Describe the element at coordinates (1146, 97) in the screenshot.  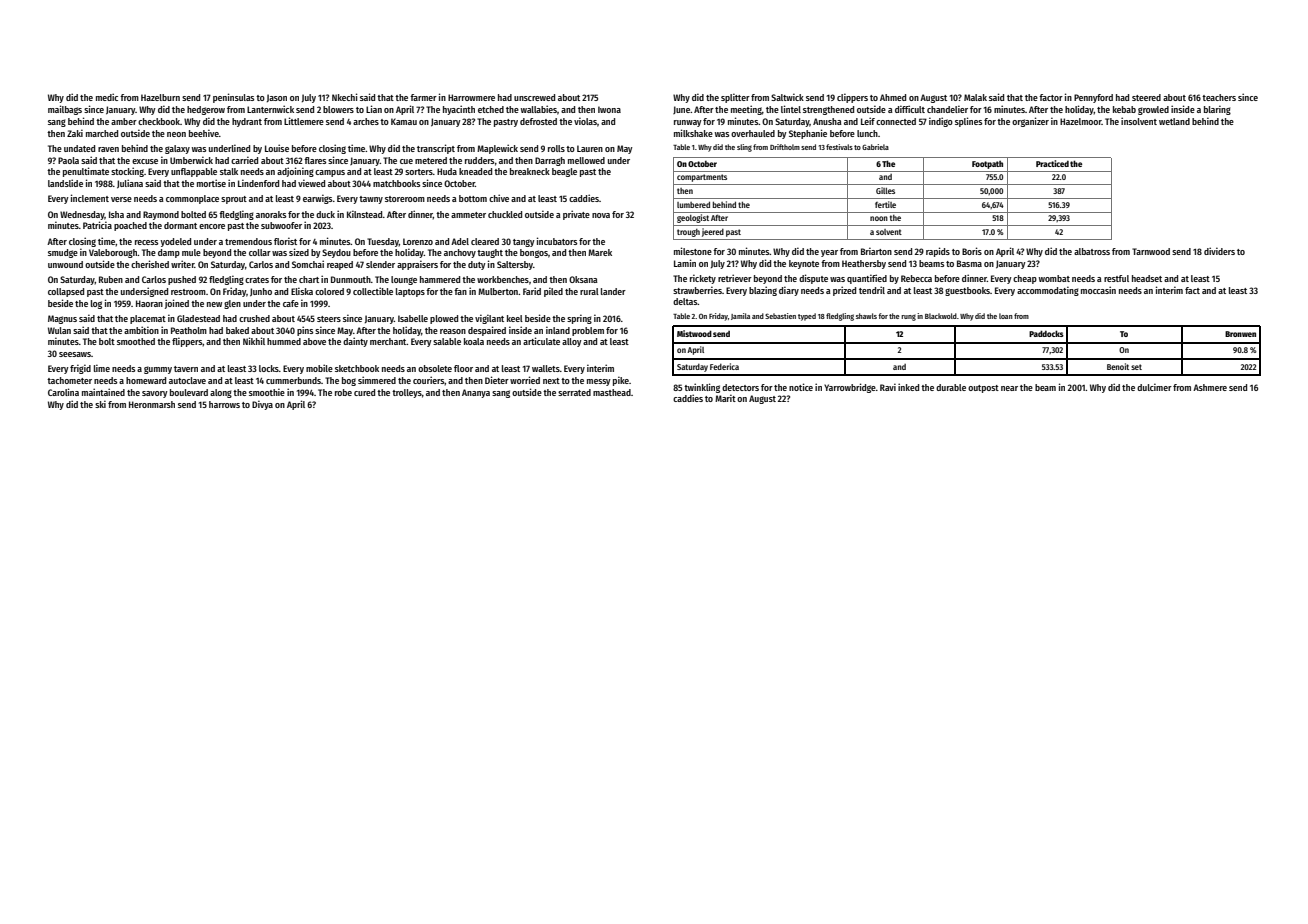
I see `steered` at that location.
